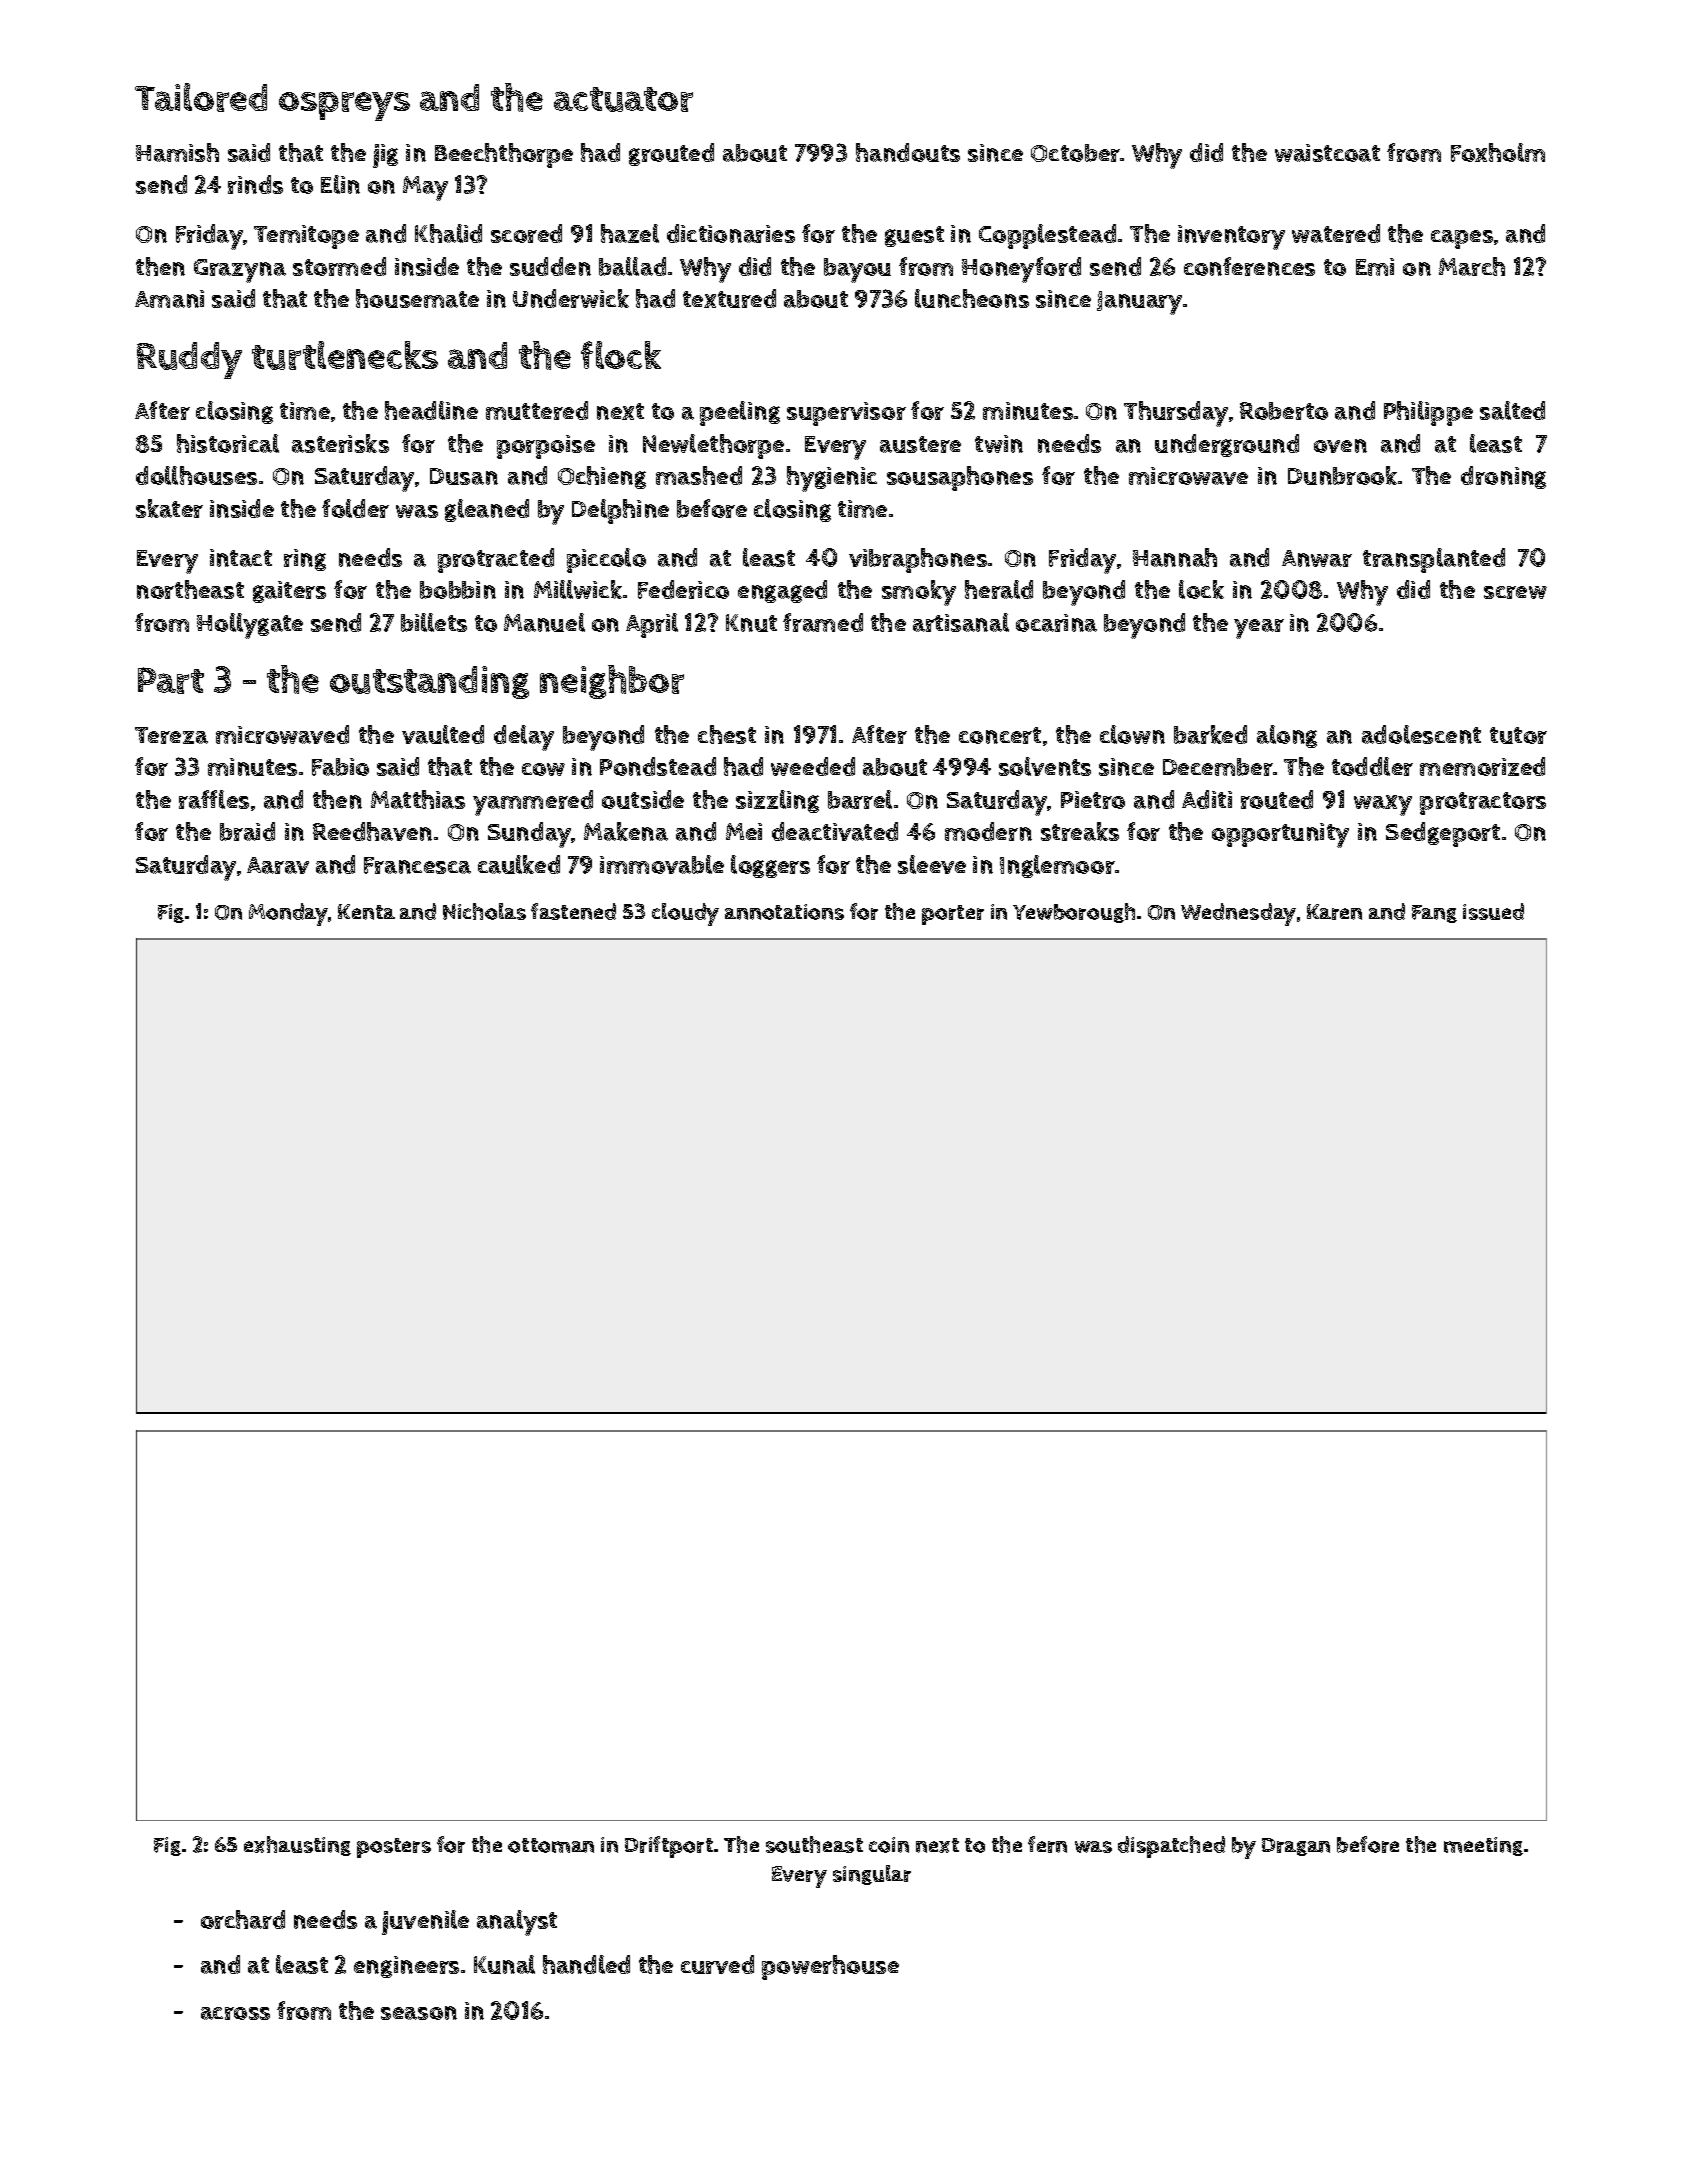 The image size is (1683, 2178). What do you see at coordinates (669, 1847) in the screenshot?
I see `Driftport` at bounding box center [669, 1847].
